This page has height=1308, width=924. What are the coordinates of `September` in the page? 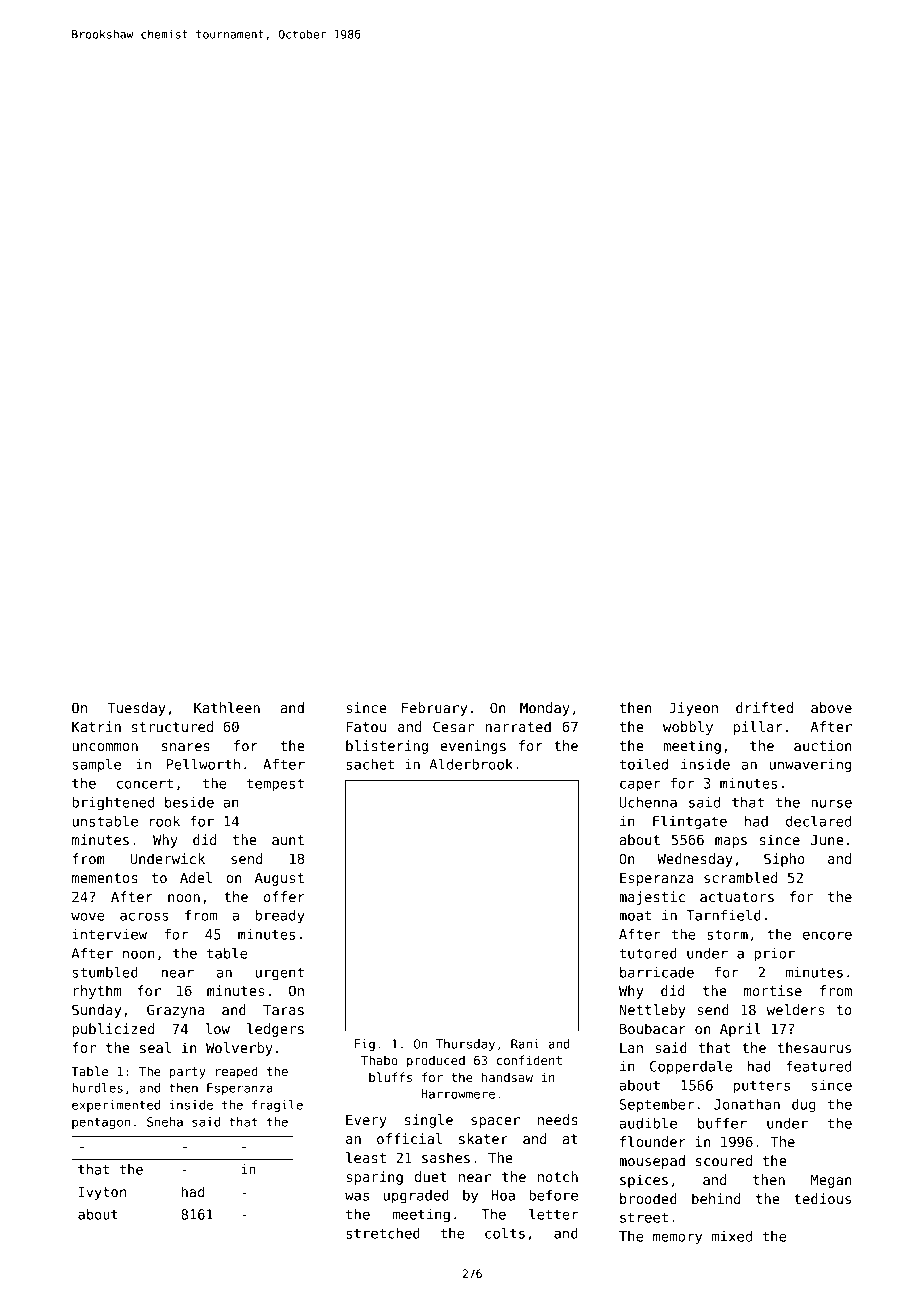 It's located at (657, 1106).
